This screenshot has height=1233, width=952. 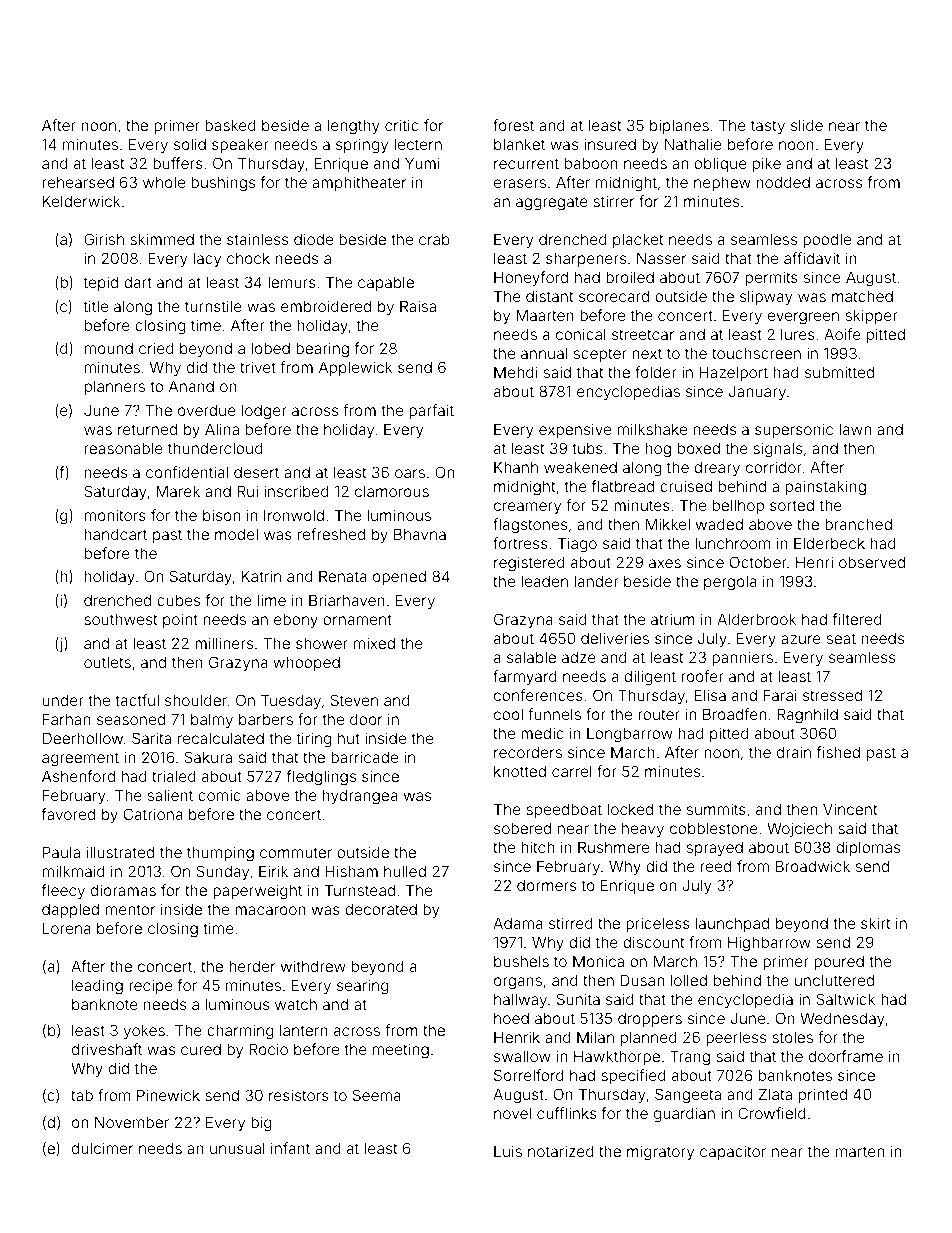 I want to click on dioramas, so click(x=123, y=890).
